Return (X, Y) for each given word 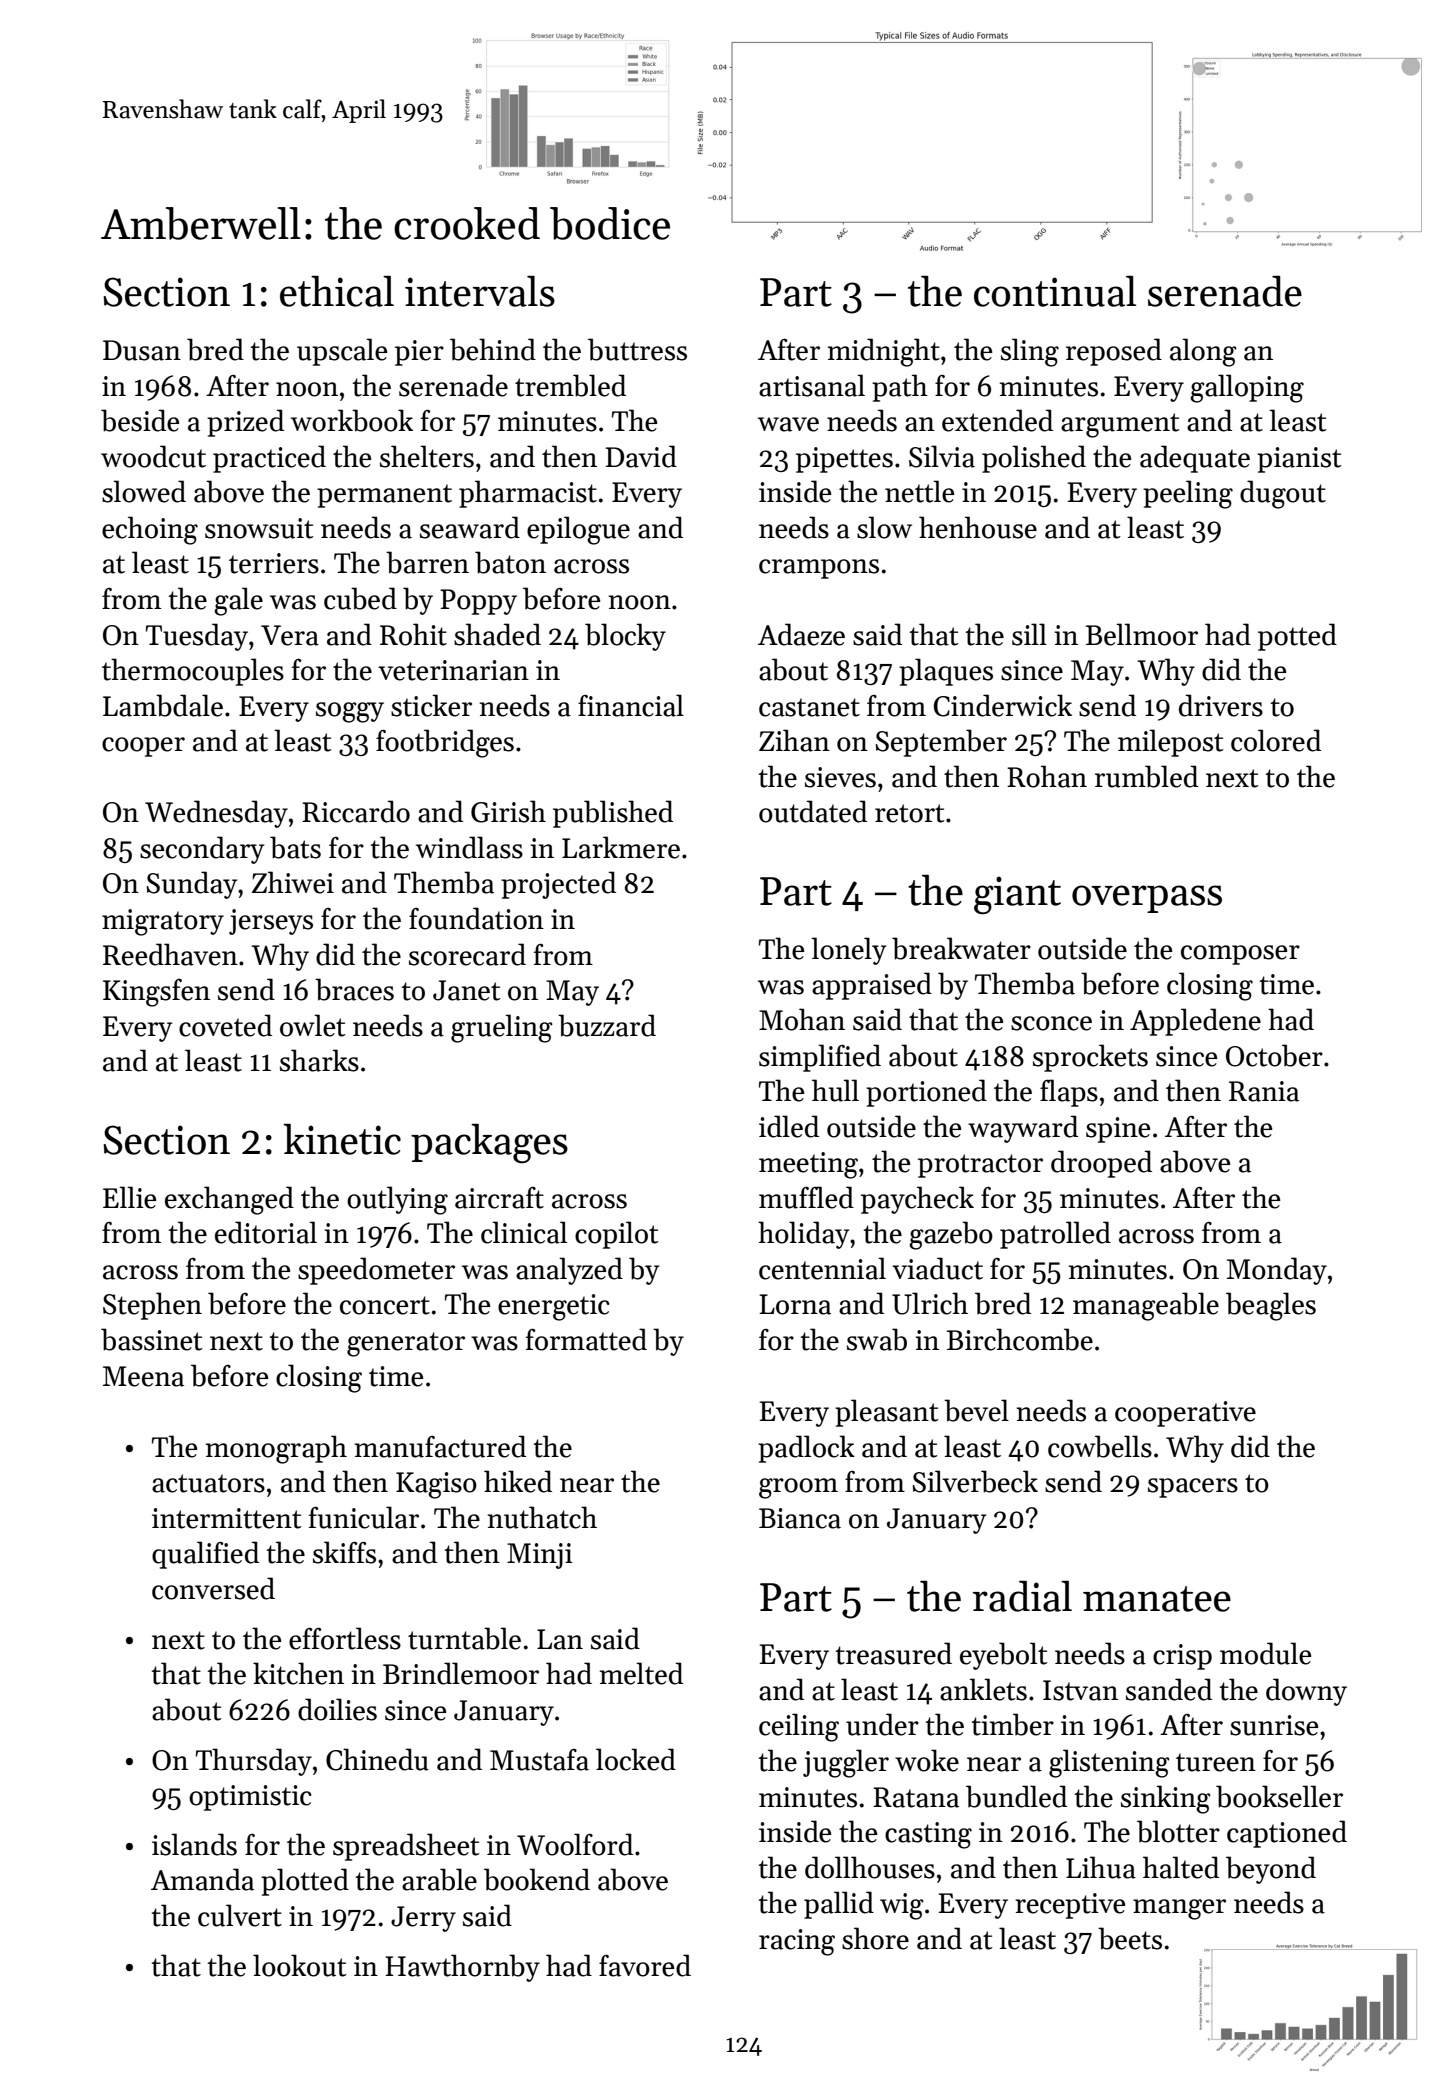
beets (1130, 1938)
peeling (1188, 494)
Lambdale (163, 705)
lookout (299, 1965)
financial (631, 705)
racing (797, 1942)
